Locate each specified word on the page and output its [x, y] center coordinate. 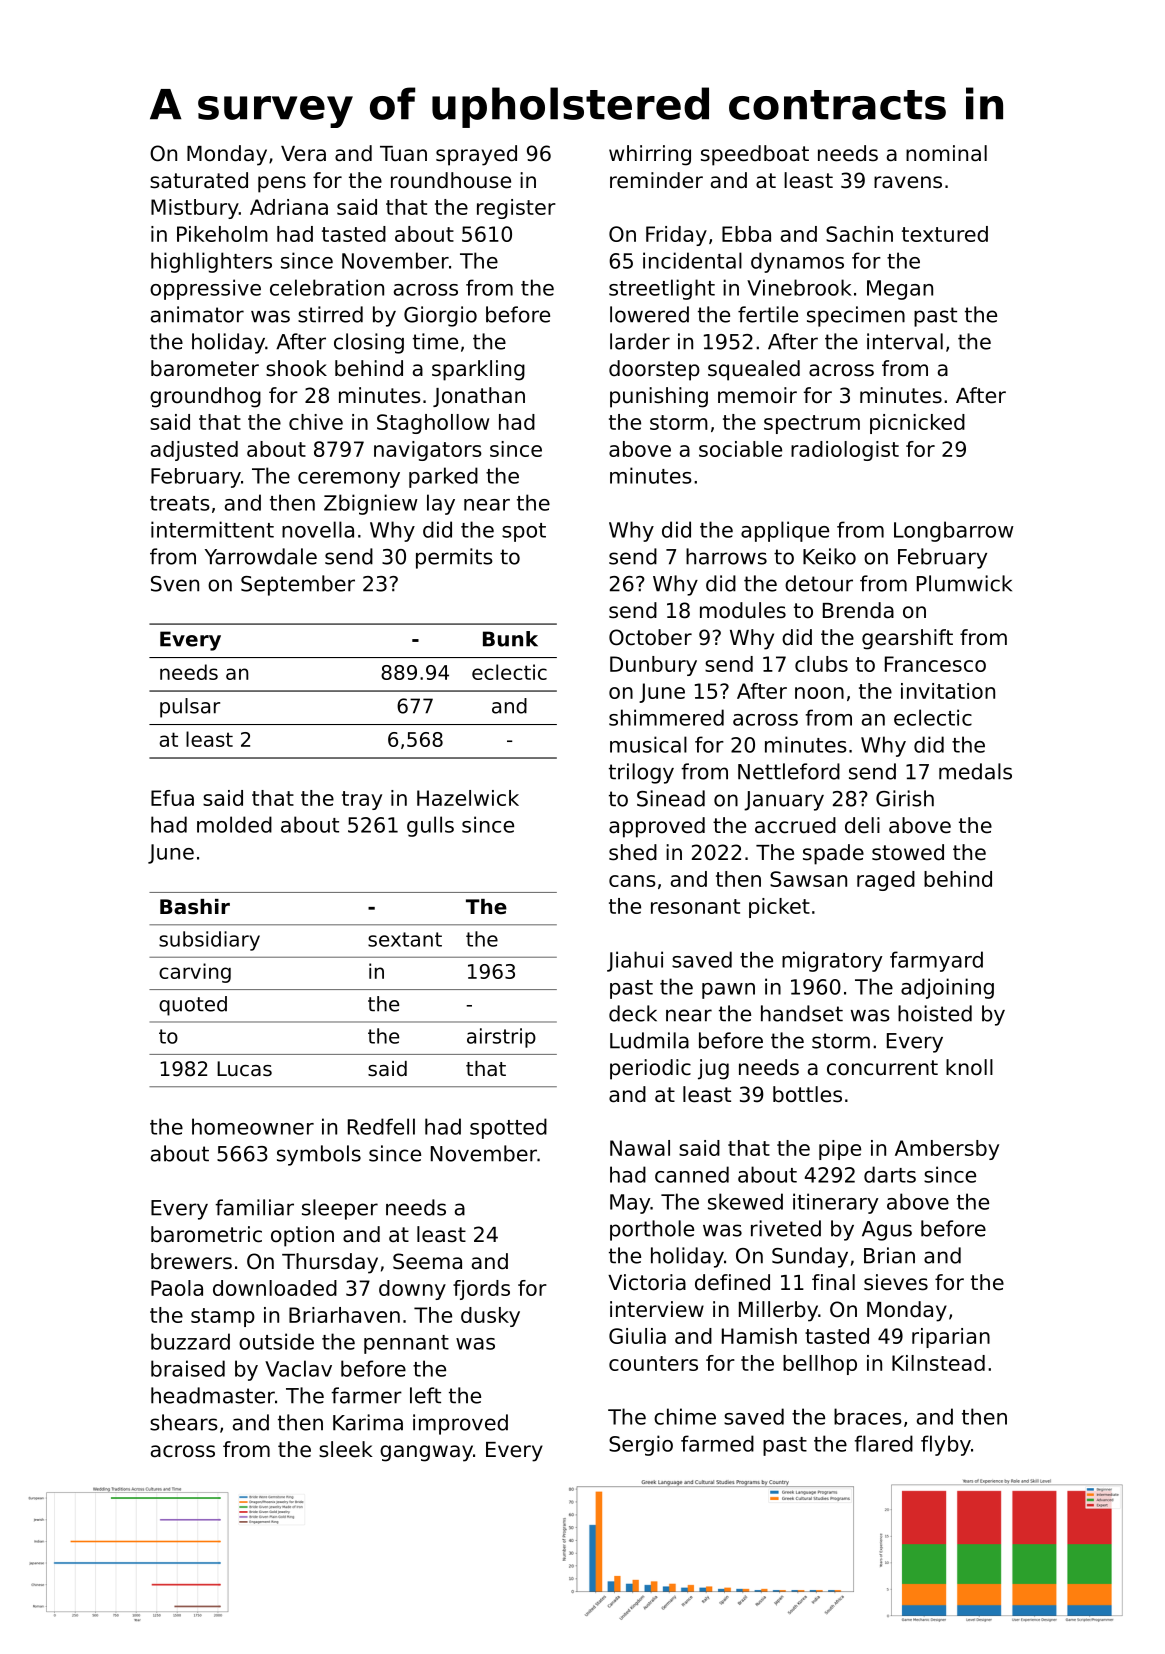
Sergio [641, 1445]
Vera [303, 154]
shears [184, 1422]
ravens [908, 182]
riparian [951, 1338]
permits [454, 558]
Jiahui [635, 961]
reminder [656, 180]
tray [362, 800]
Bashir [195, 907]
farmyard [936, 961]
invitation [948, 691]
